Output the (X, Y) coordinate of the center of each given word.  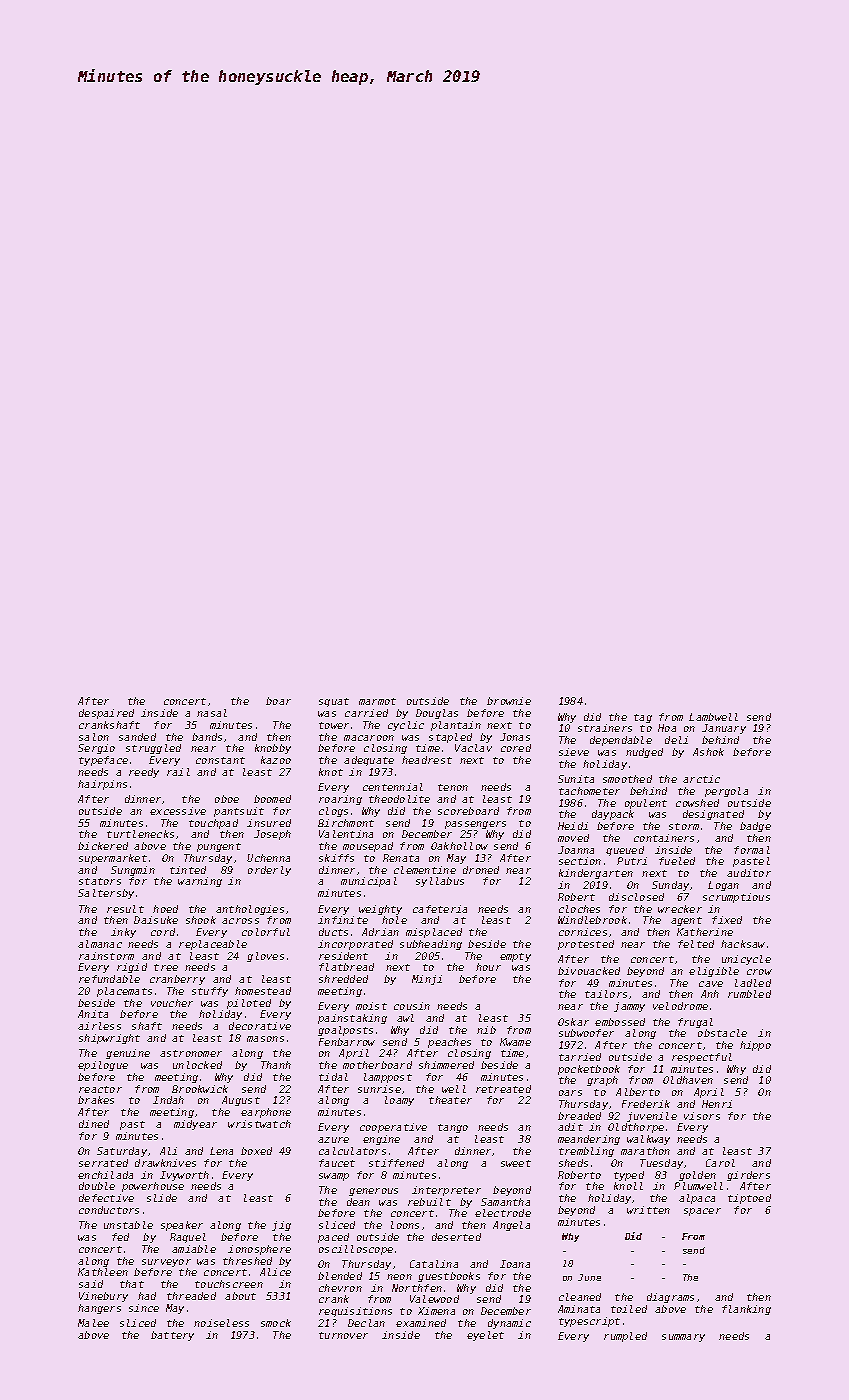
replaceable (213, 945)
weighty (380, 910)
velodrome (680, 1006)
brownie (509, 701)
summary (683, 1338)
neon (399, 1277)
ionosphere (259, 1250)
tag (643, 718)
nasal (212, 713)
